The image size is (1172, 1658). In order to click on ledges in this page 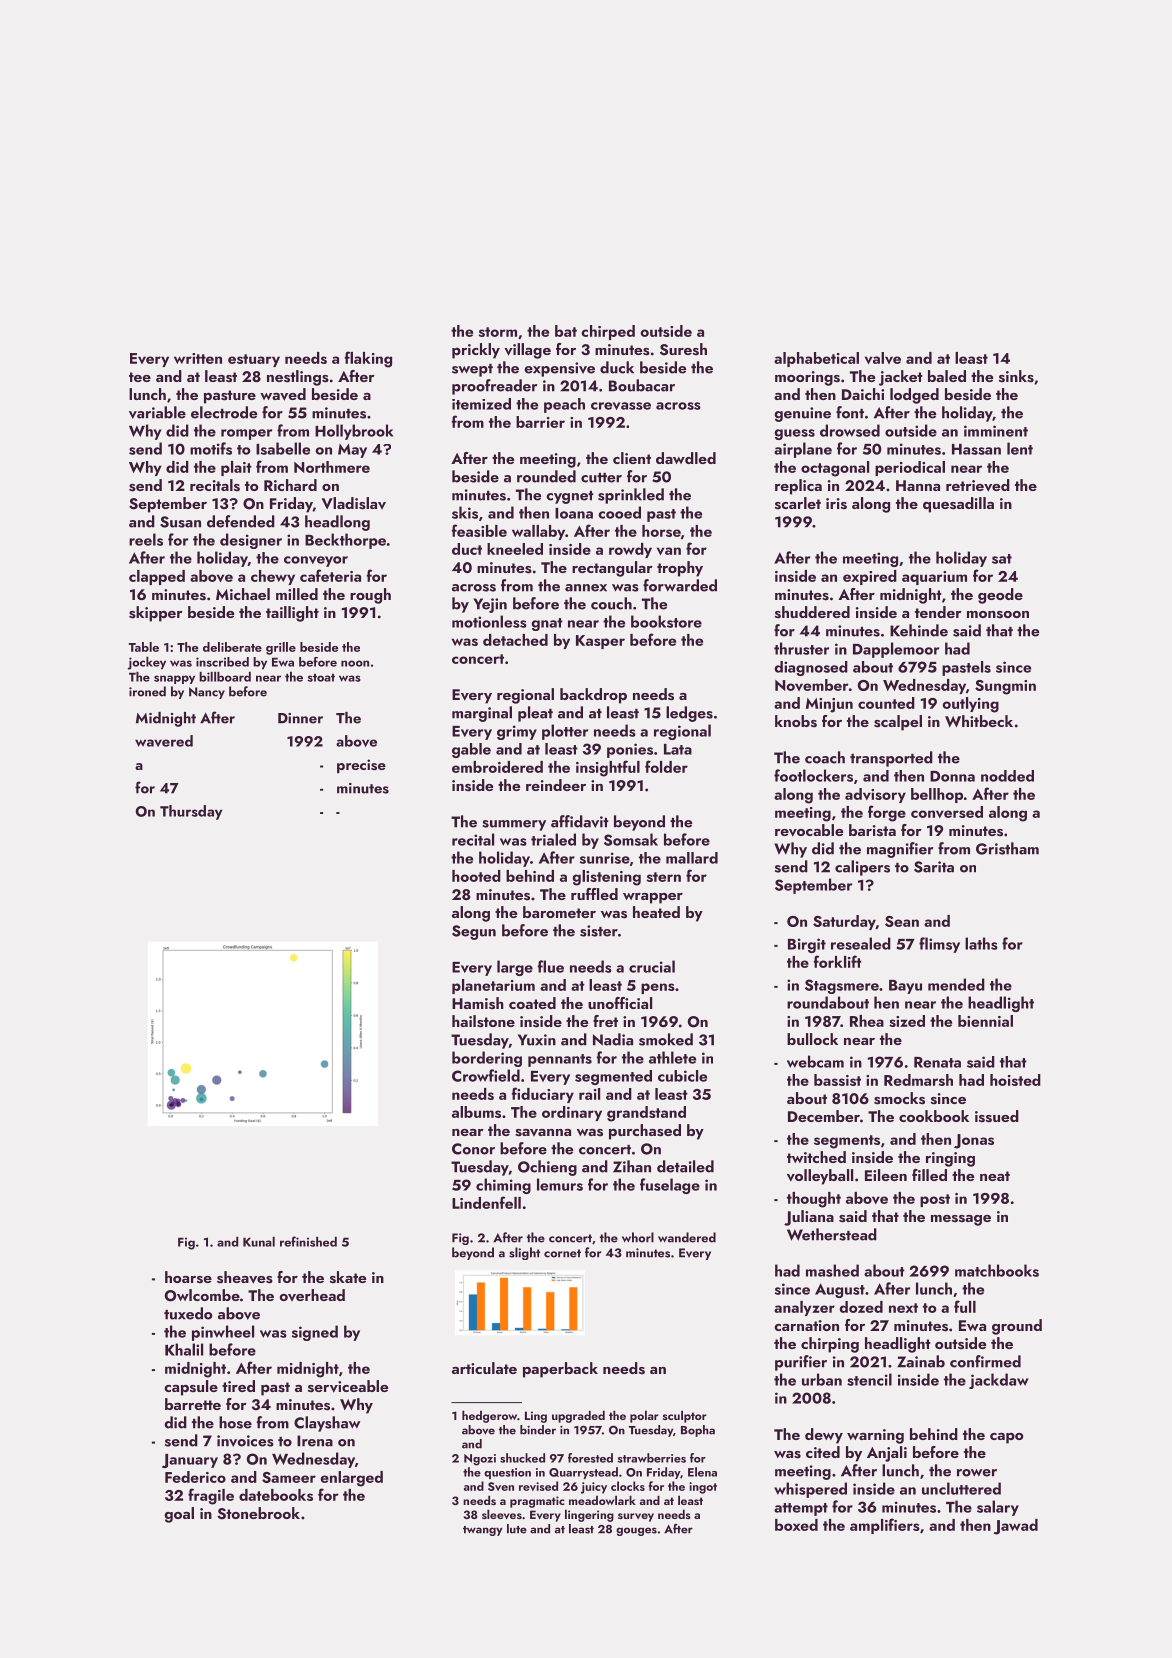, I will do `click(689, 714)`.
